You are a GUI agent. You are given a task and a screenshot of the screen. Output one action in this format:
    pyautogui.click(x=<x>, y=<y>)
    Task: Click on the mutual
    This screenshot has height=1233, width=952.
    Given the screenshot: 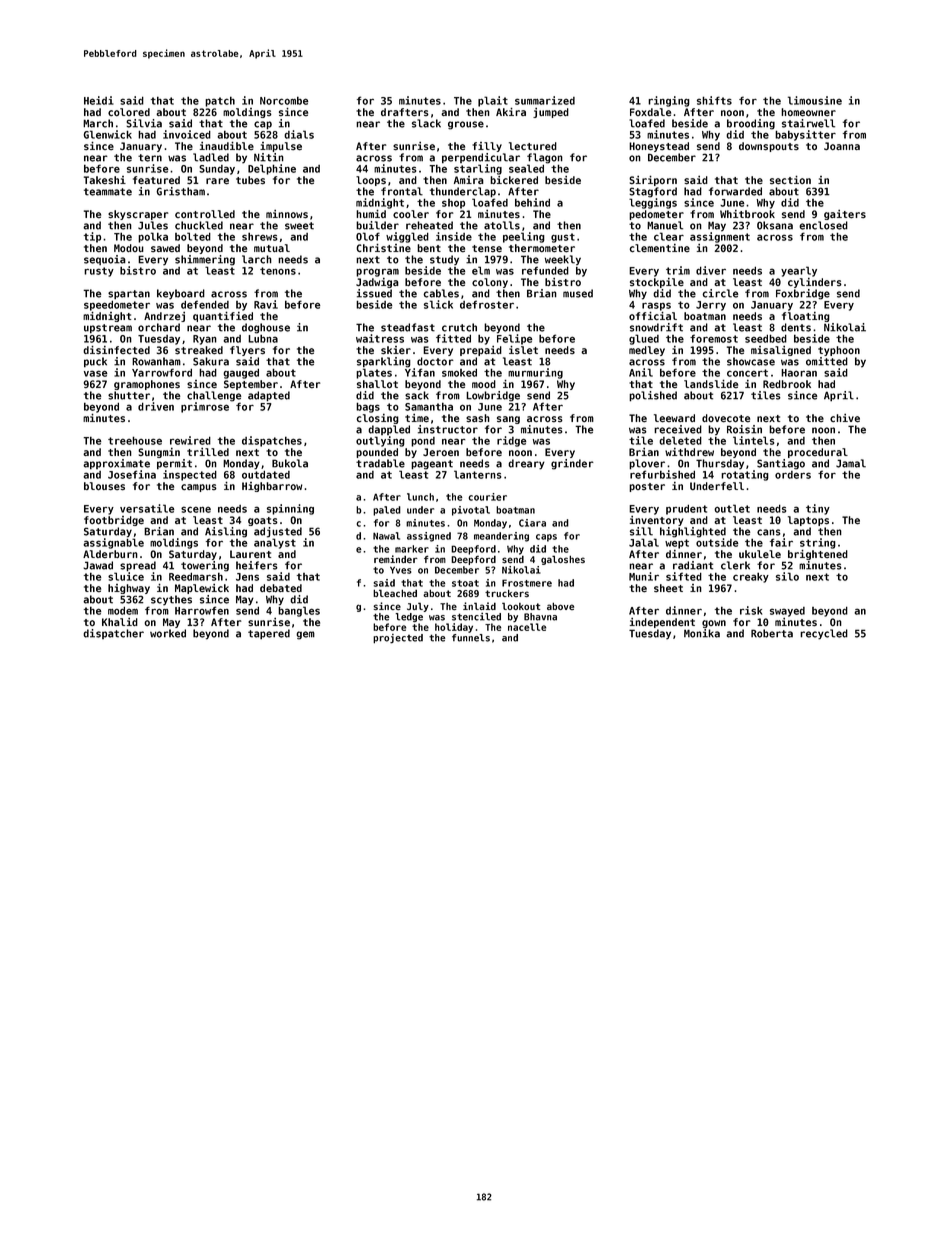 What is the action you would take?
    pyautogui.click(x=272, y=248)
